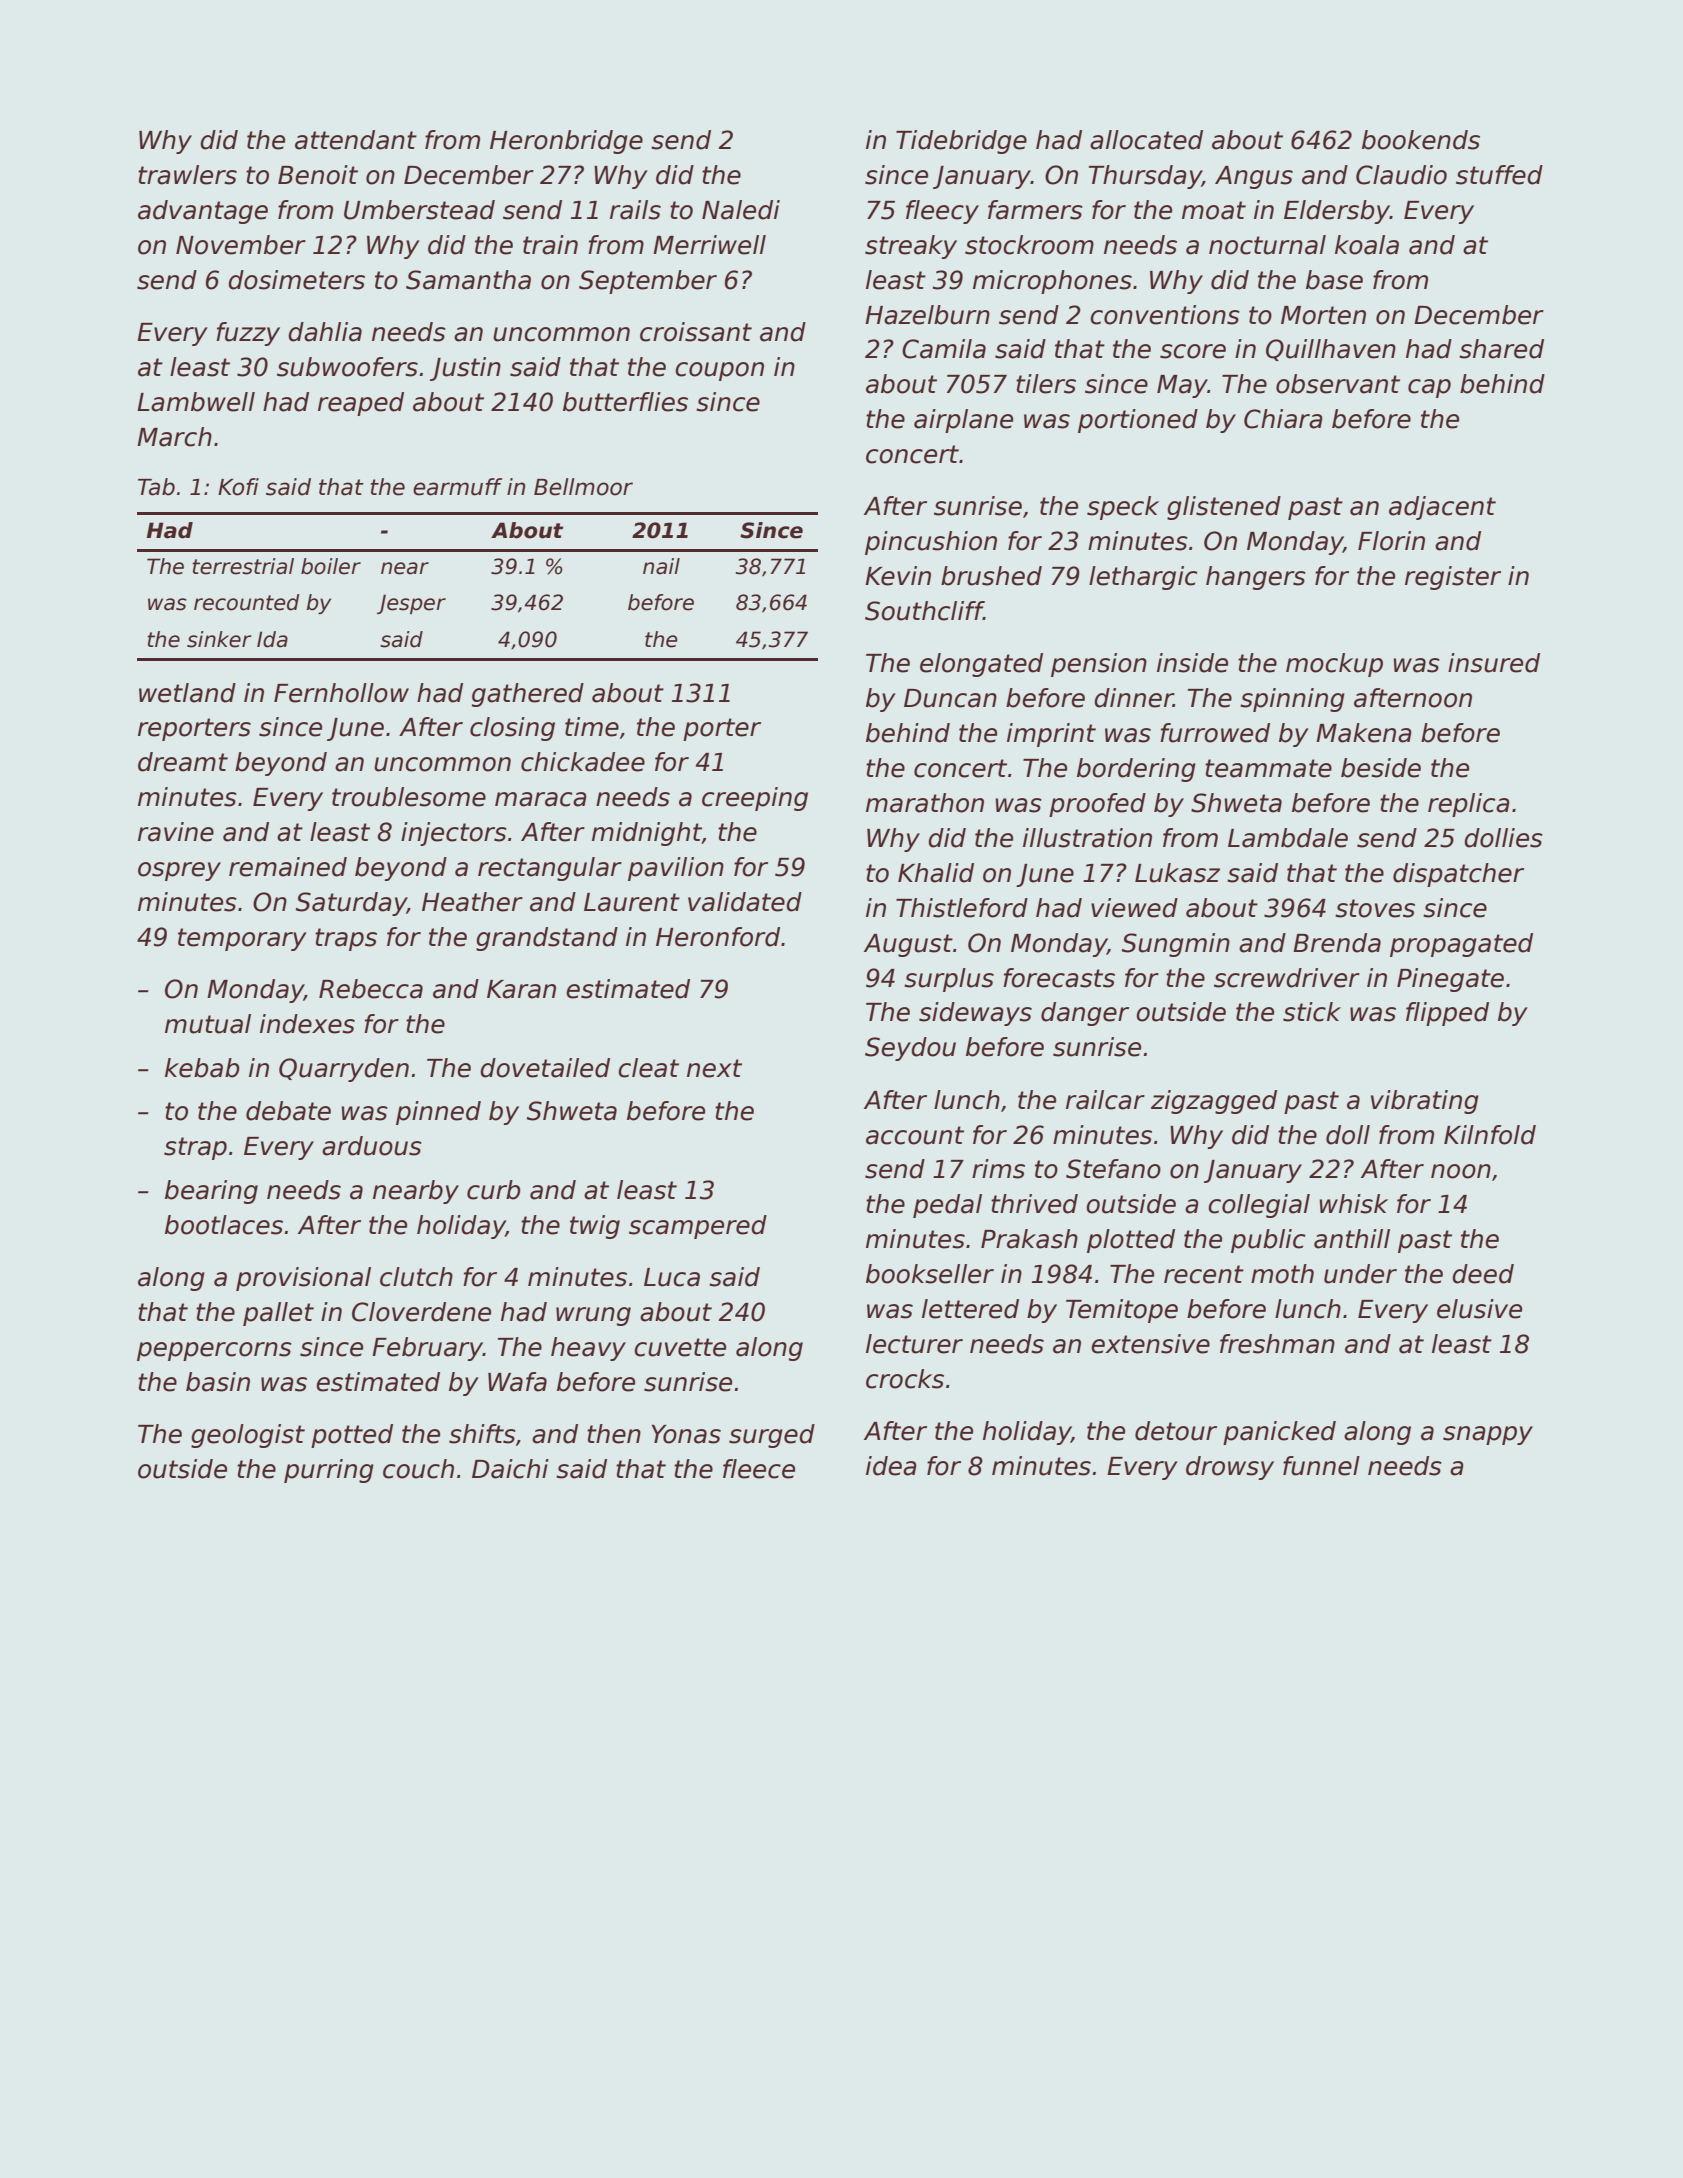  I want to click on register, so click(1453, 578).
